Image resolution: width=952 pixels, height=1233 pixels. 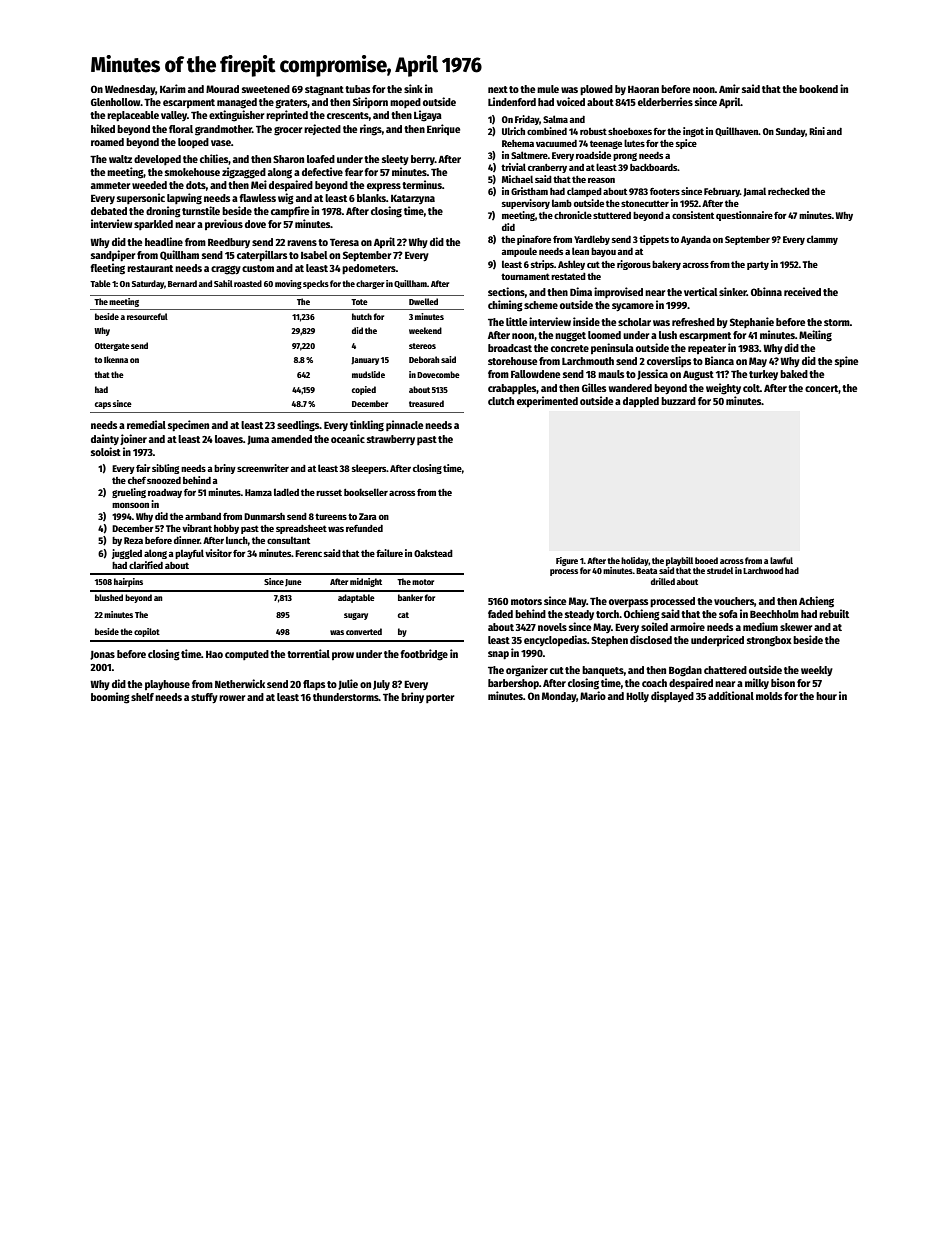 I want to click on Lindenford, so click(x=512, y=101).
